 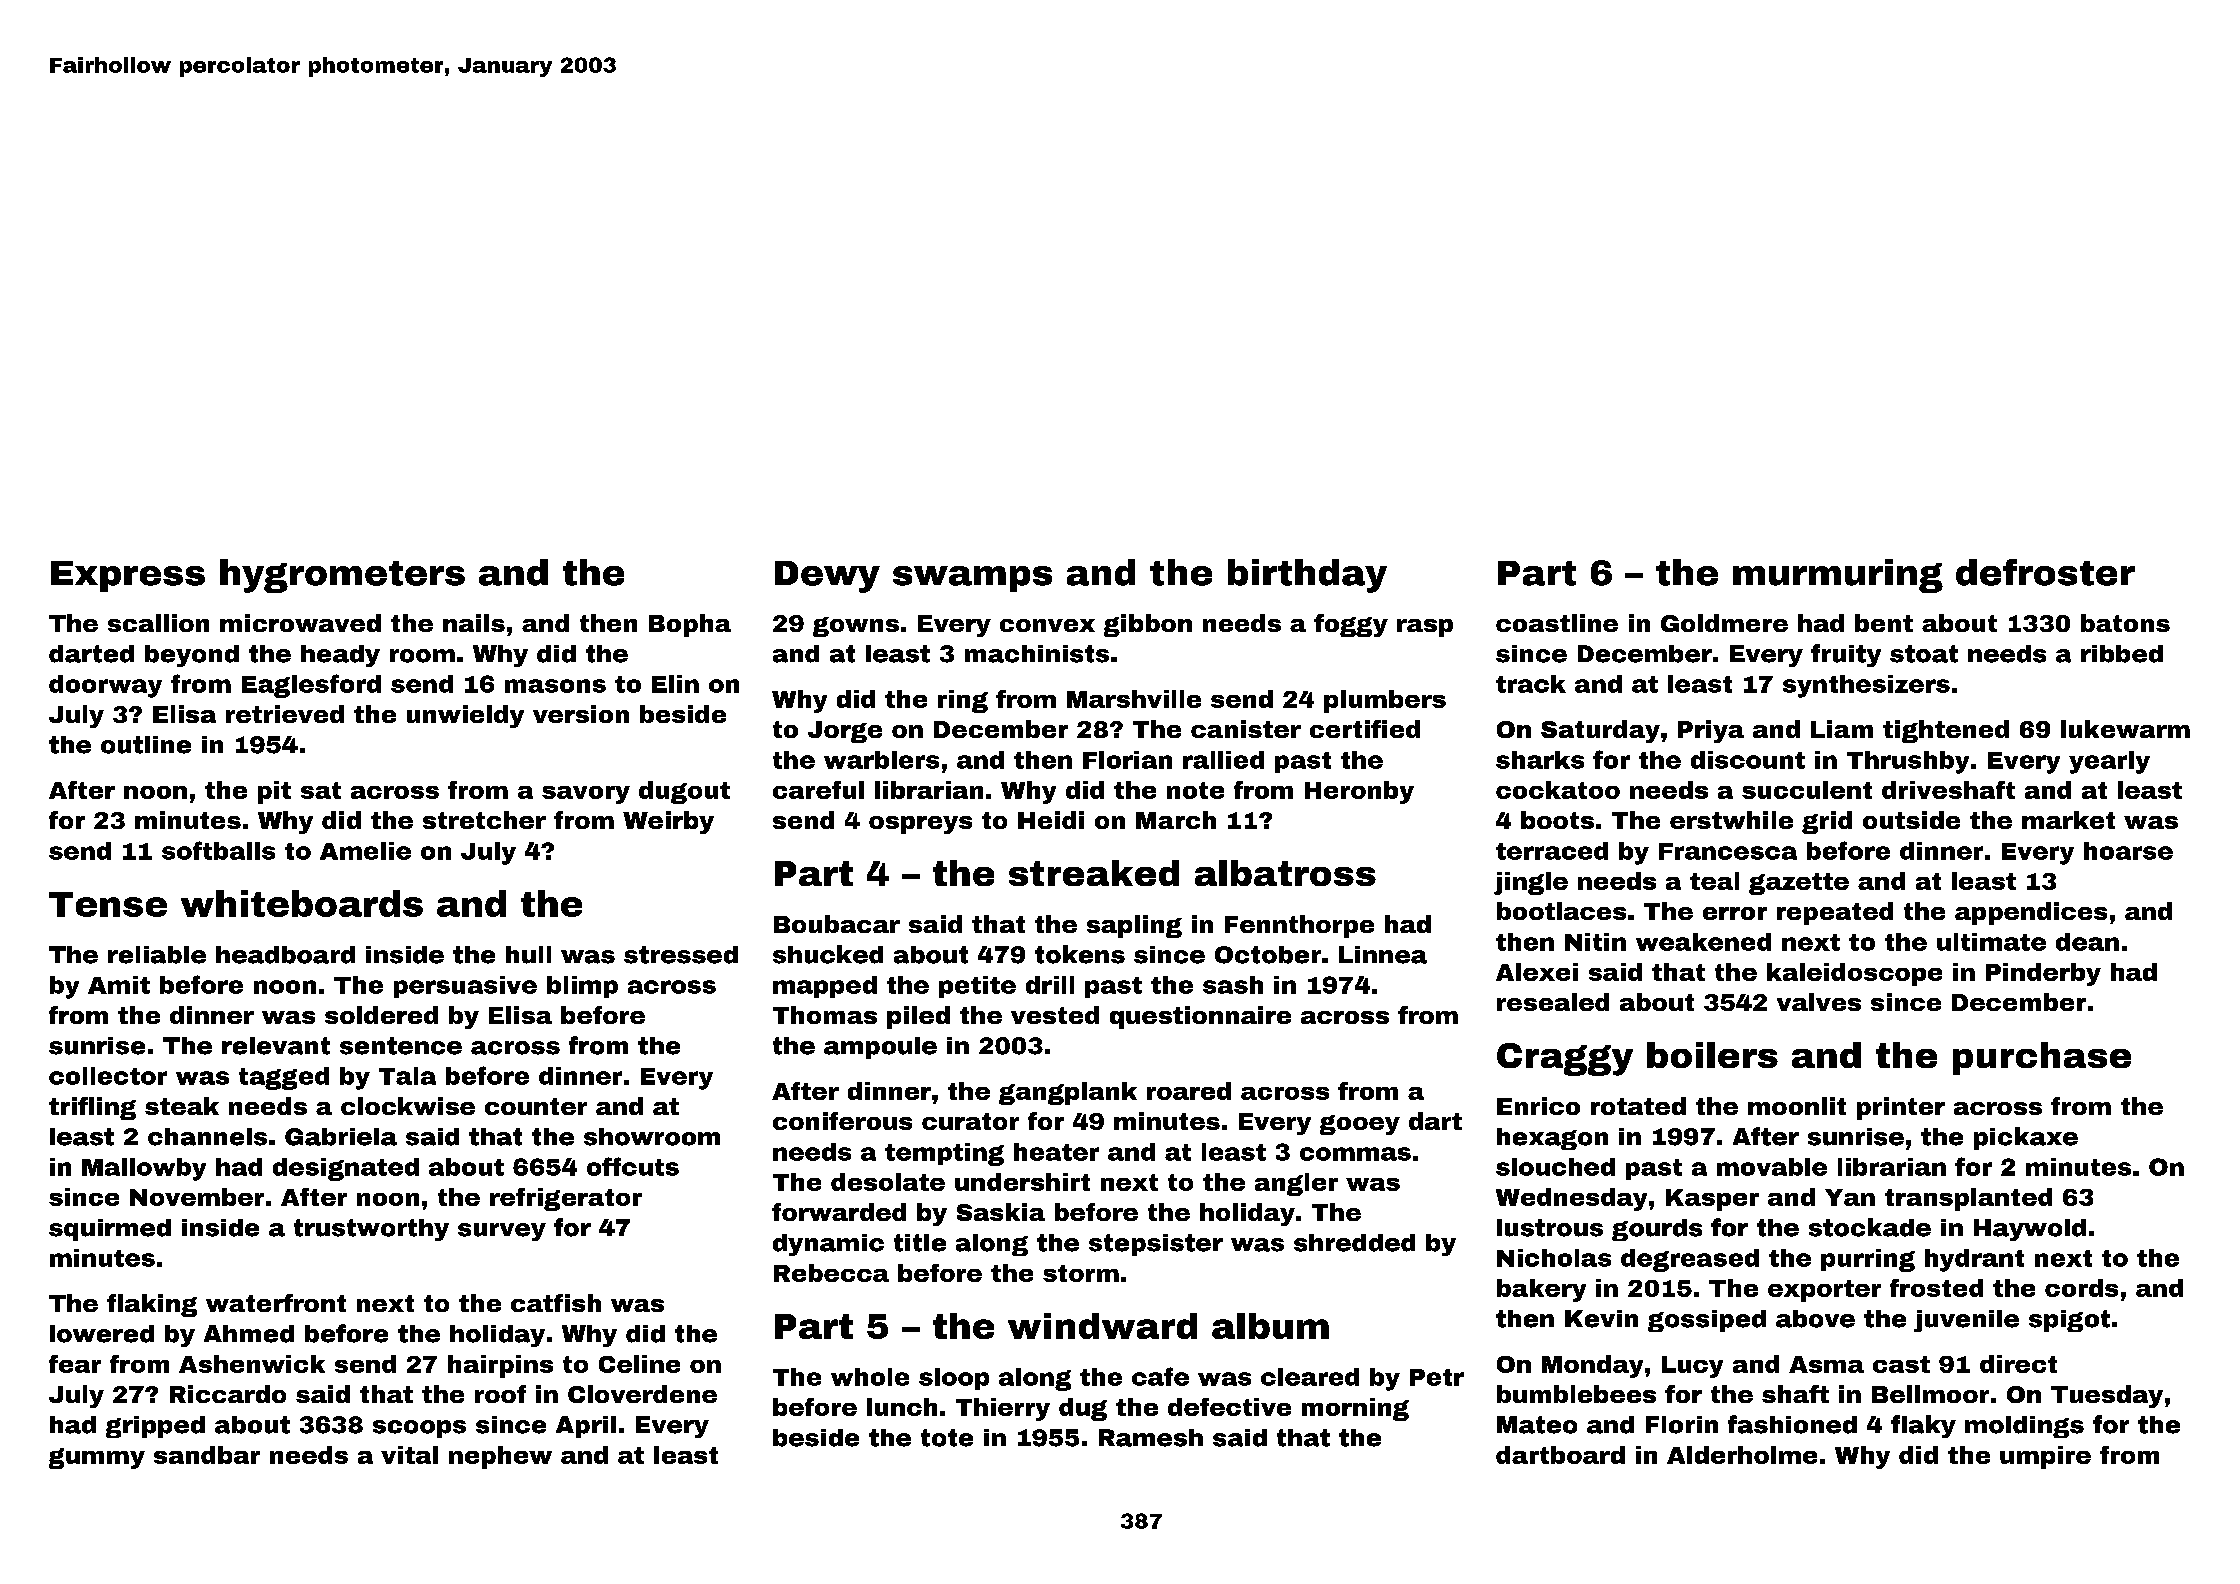 What do you see at coordinates (419, 1429) in the page?
I see `scoops` at bounding box center [419, 1429].
